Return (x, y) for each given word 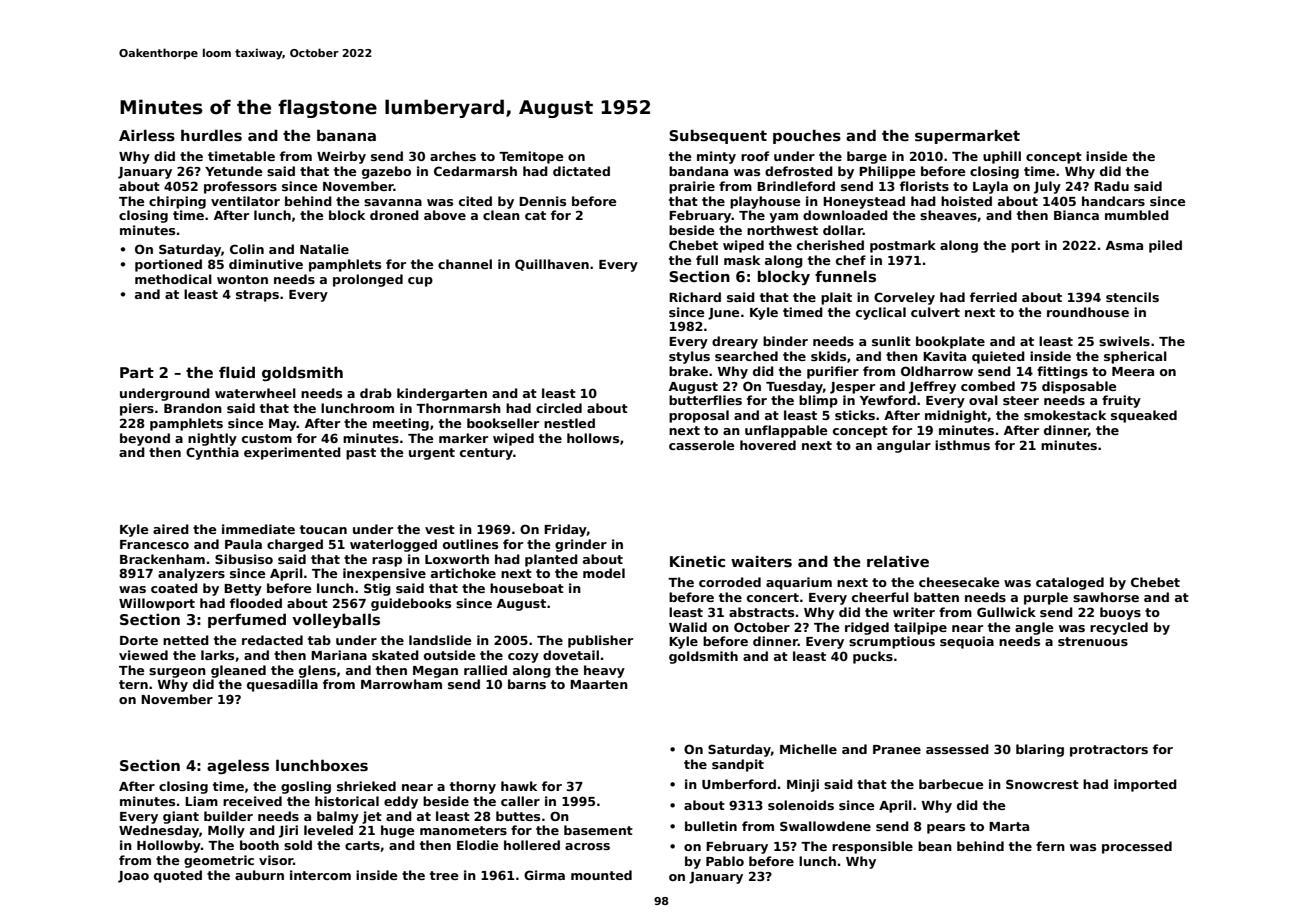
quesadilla (282, 685)
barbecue (951, 784)
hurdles (211, 135)
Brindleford (796, 186)
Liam (201, 801)
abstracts (761, 612)
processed (1137, 847)
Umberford (739, 784)
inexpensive (384, 574)
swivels (1124, 341)
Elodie (477, 845)
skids (828, 356)
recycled (1119, 628)
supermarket (967, 137)
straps (257, 296)
